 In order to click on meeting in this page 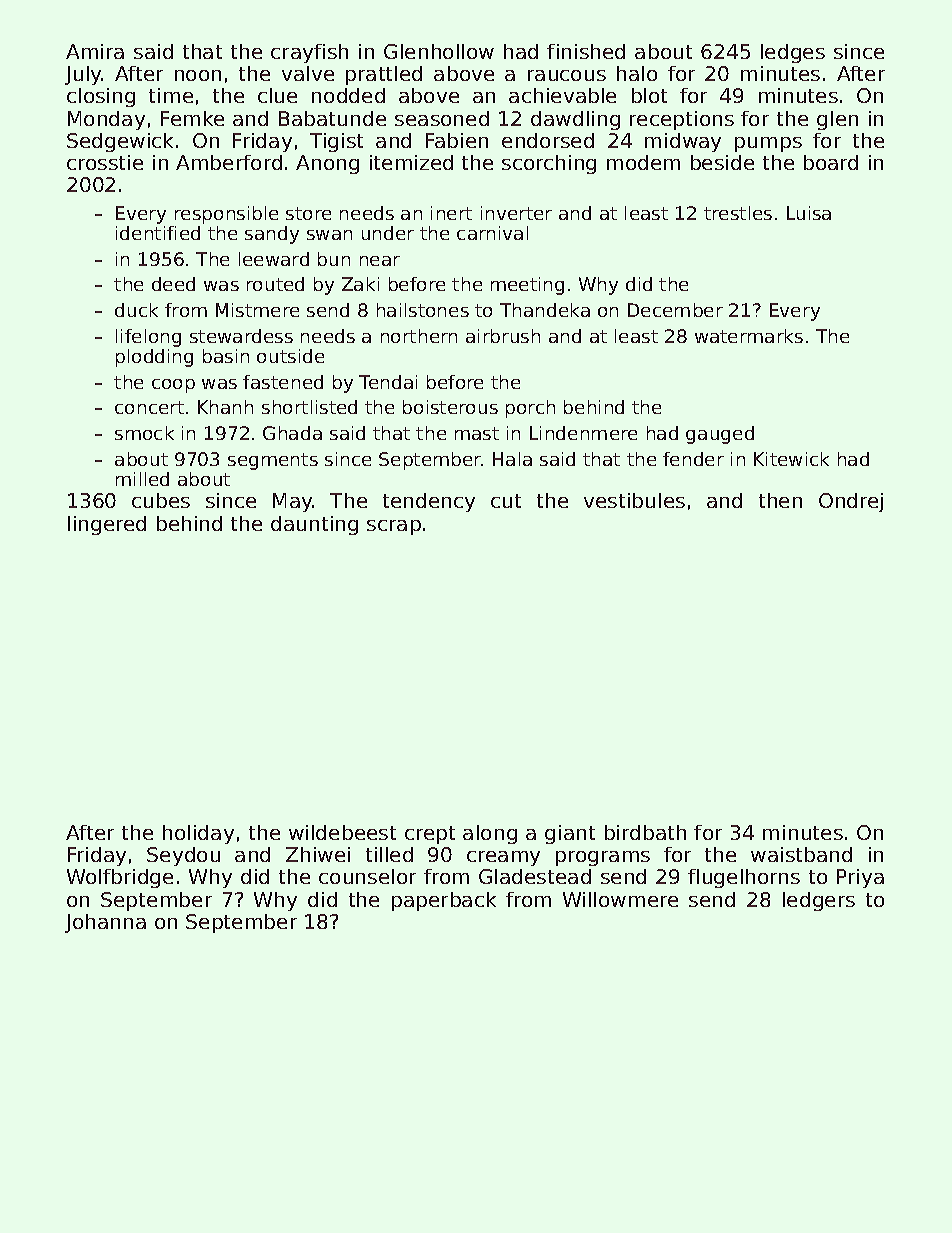, I will do `click(527, 286)`.
